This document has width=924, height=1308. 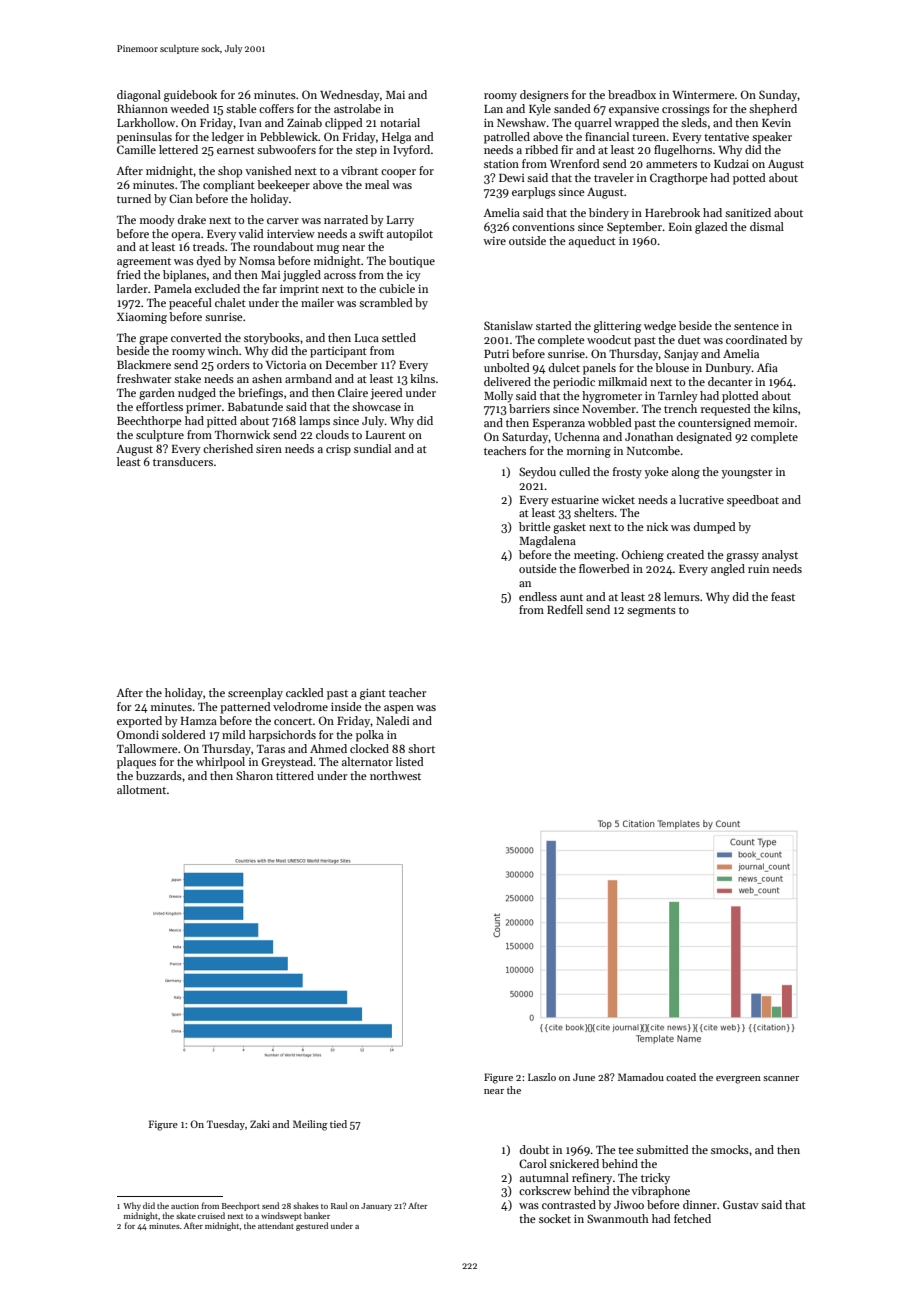 I want to click on northwest, so click(x=395, y=775).
